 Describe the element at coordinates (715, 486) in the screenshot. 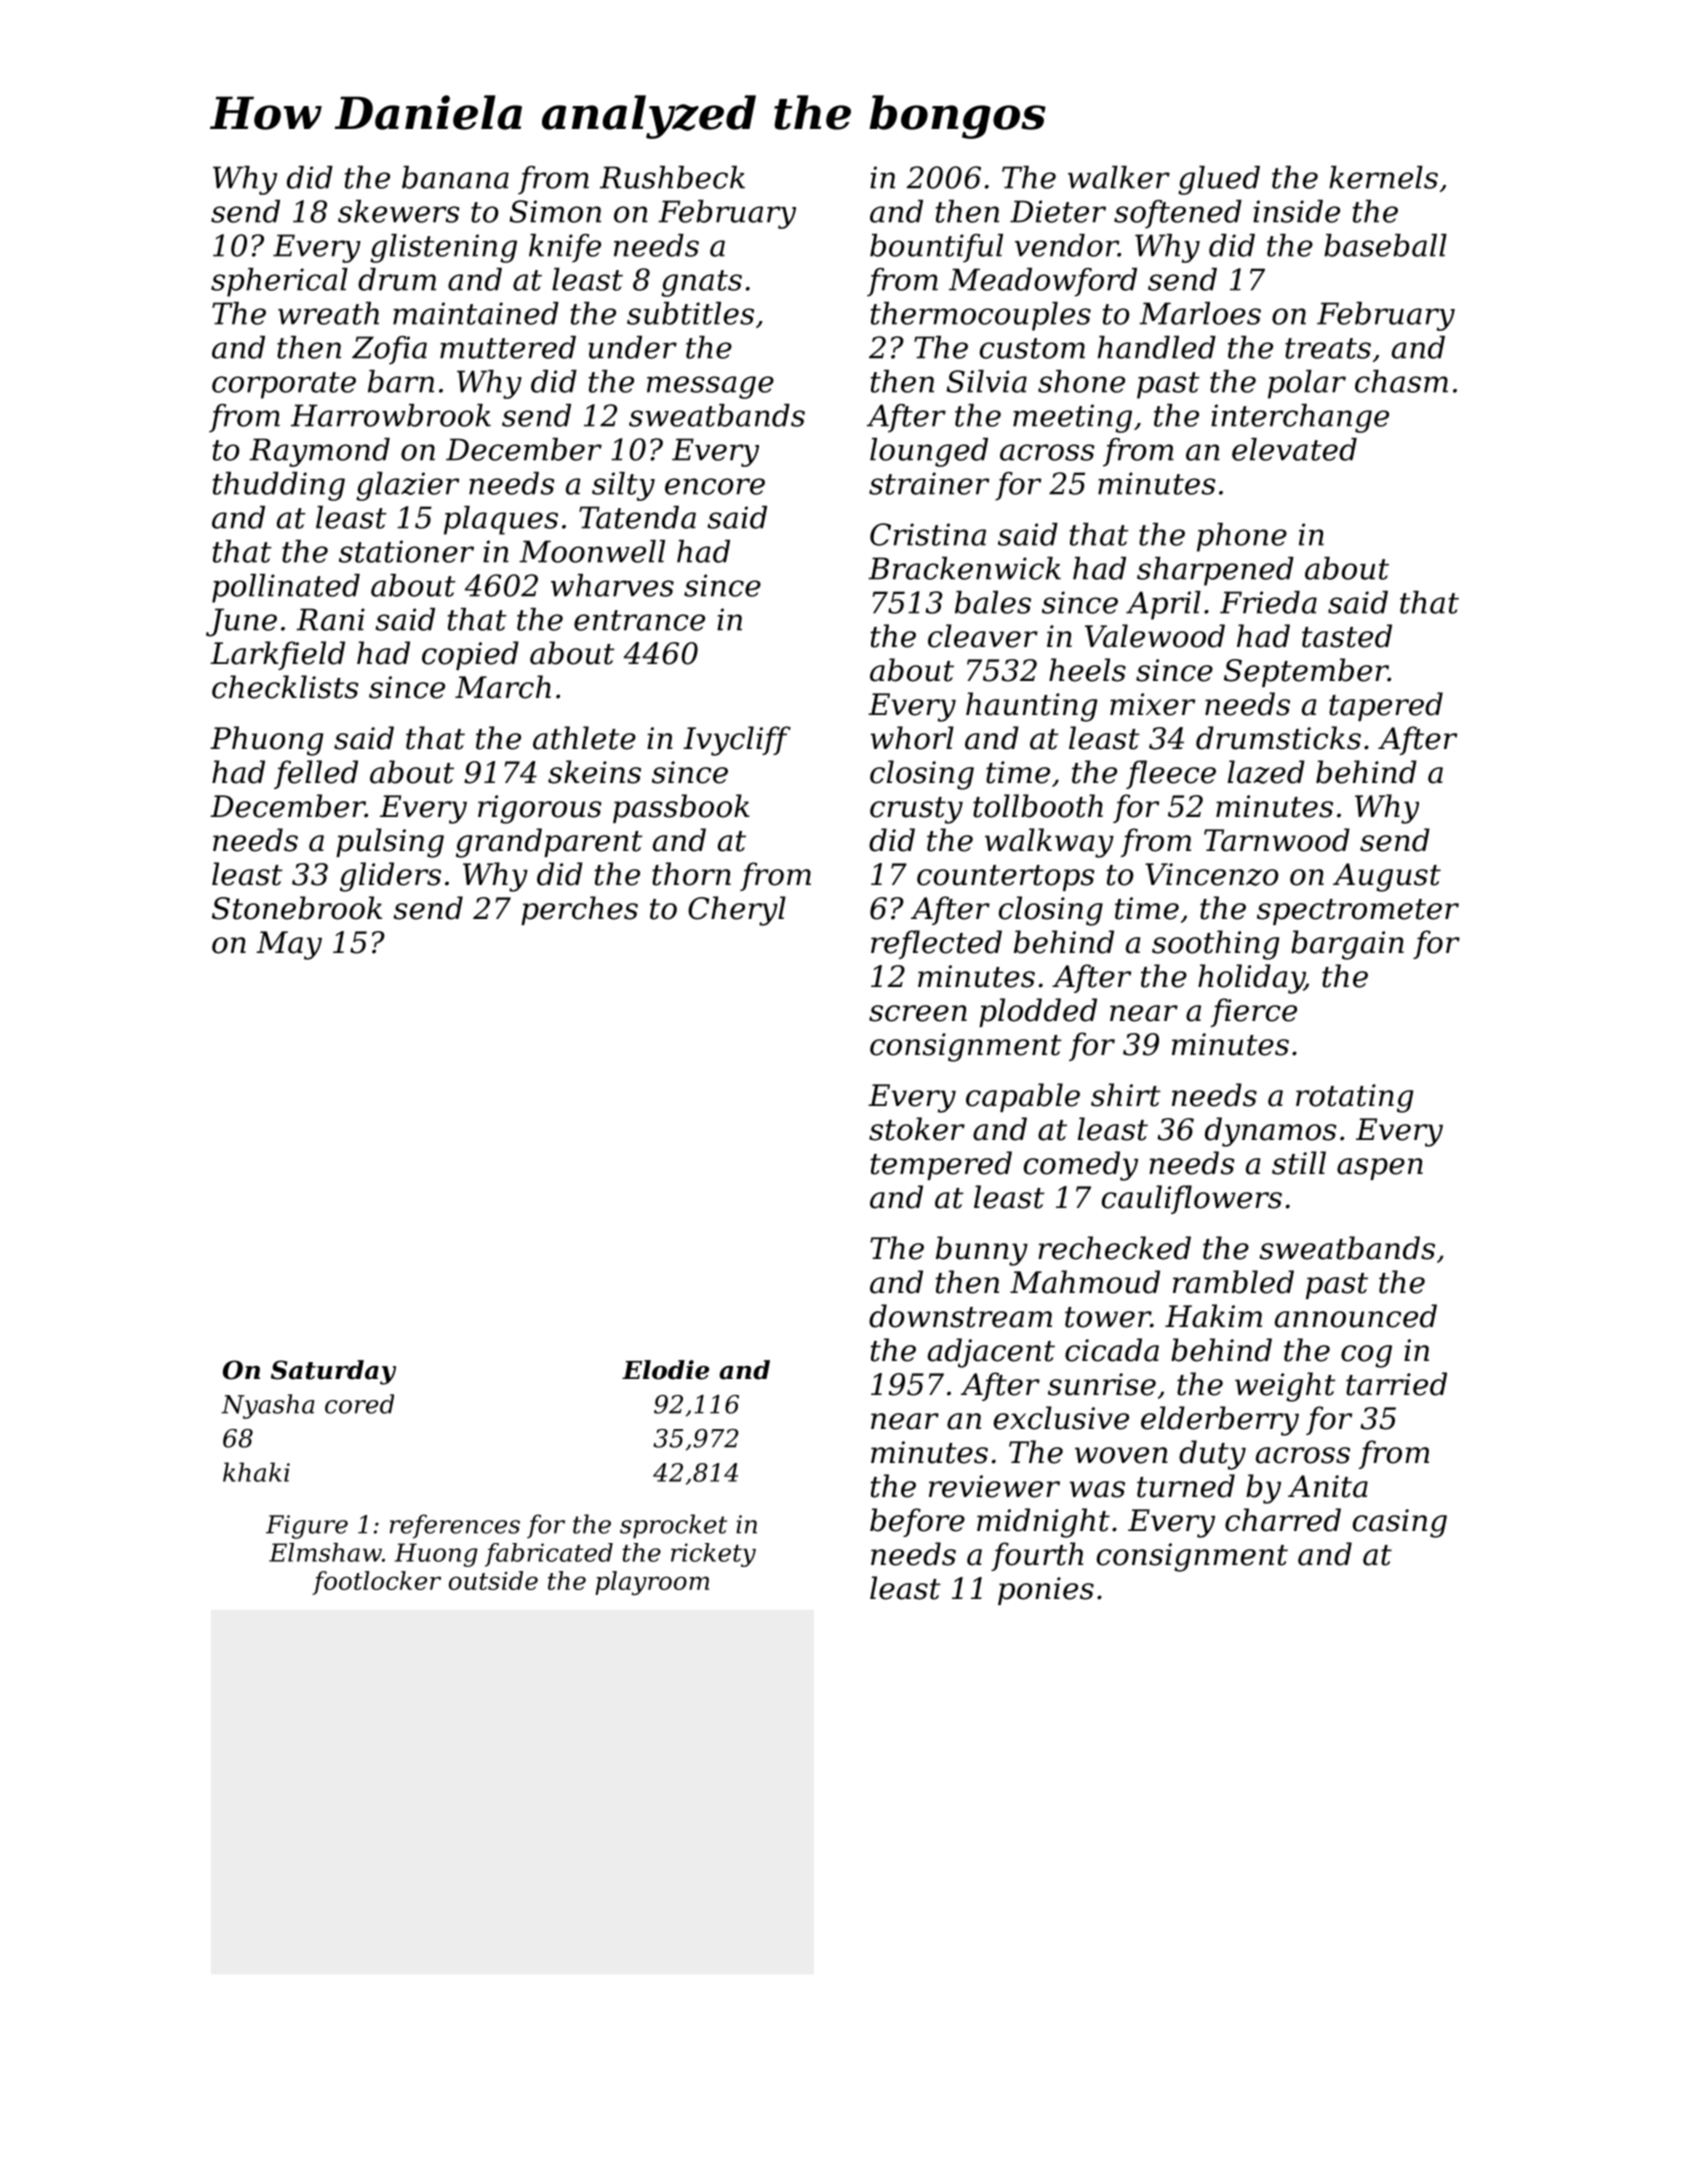

I see `encore` at that location.
